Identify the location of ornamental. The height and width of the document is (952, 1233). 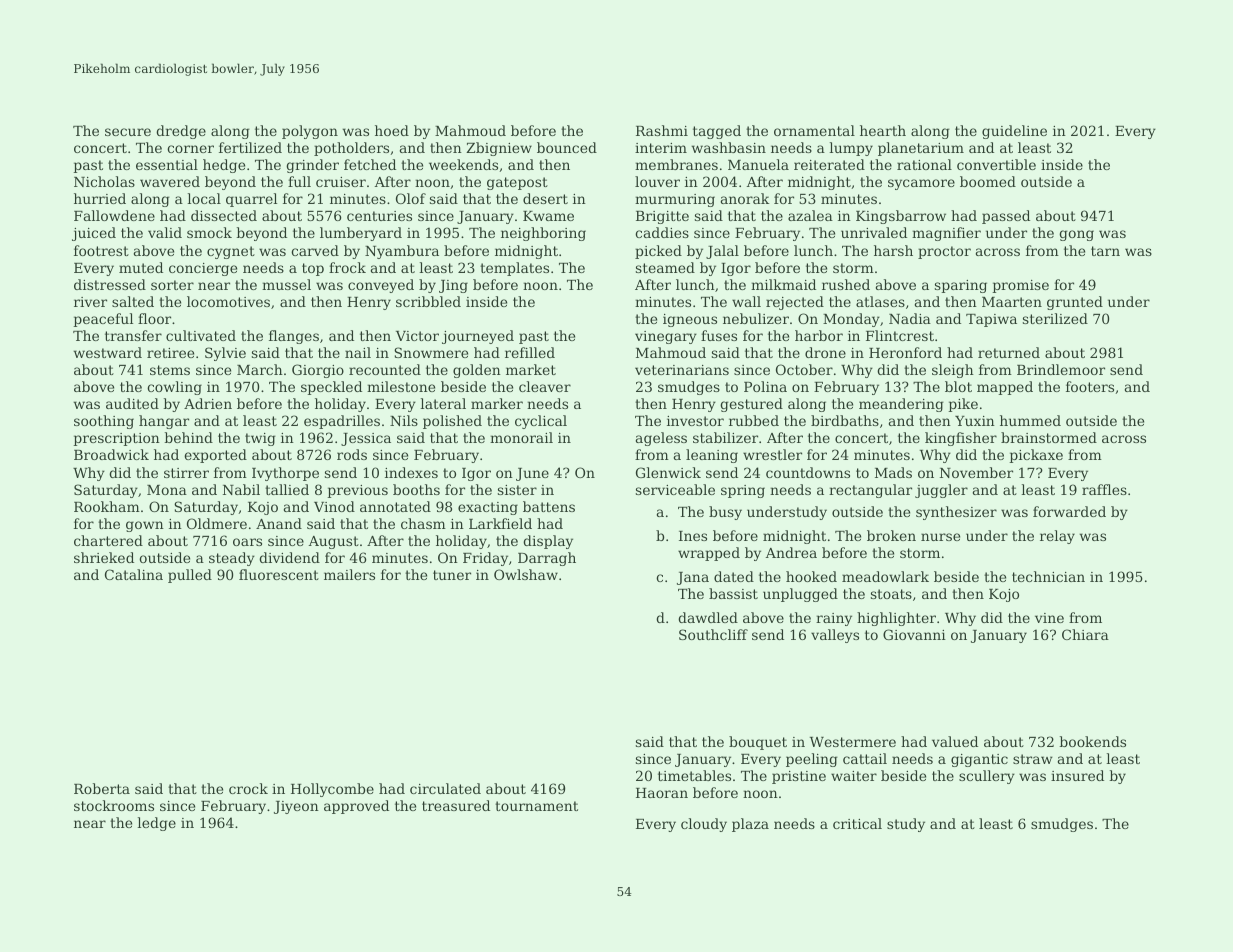
(814, 130).
